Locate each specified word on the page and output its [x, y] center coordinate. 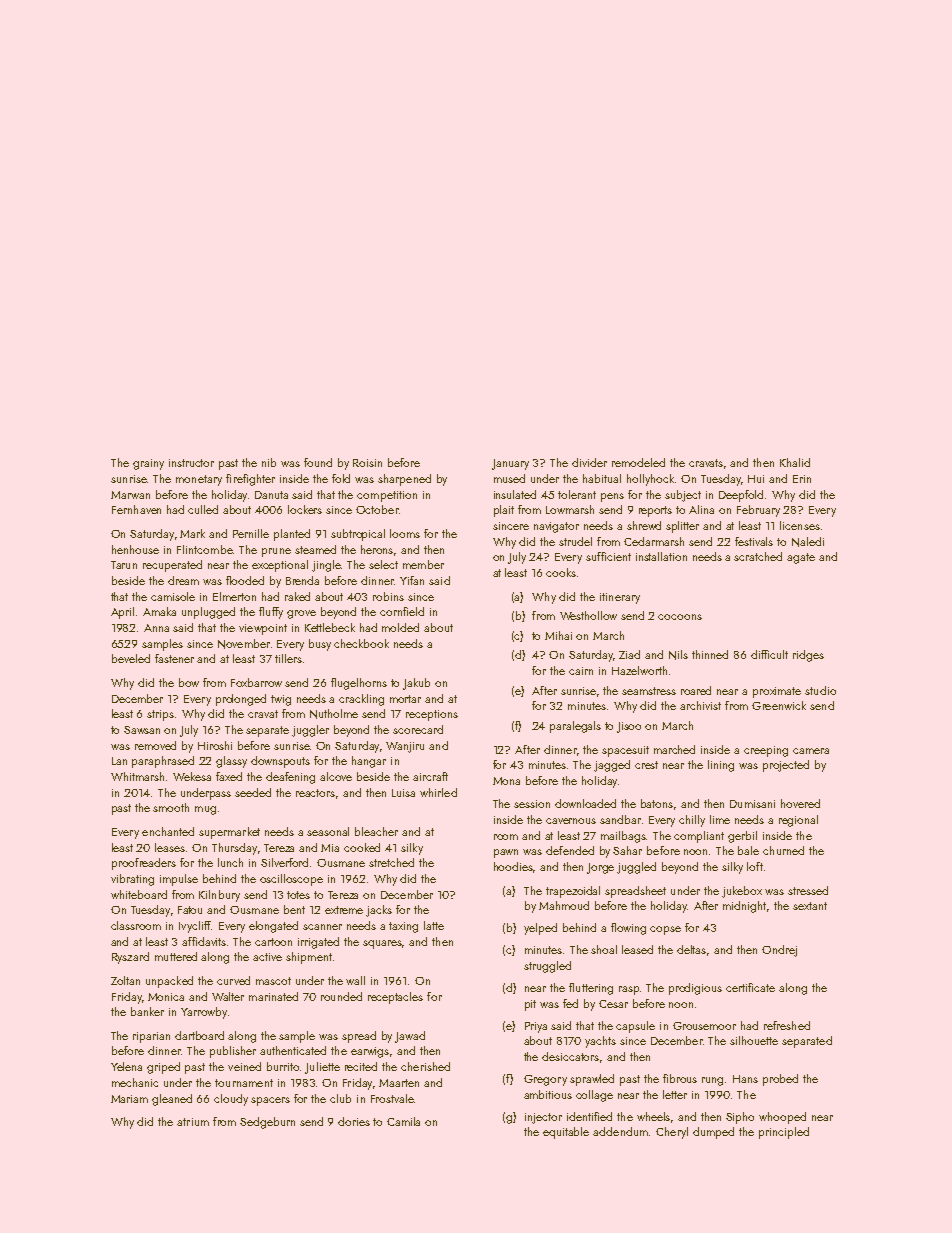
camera [811, 751]
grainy [148, 464]
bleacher [376, 831]
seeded [253, 792]
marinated [273, 996]
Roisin [367, 463]
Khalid [795, 462]
